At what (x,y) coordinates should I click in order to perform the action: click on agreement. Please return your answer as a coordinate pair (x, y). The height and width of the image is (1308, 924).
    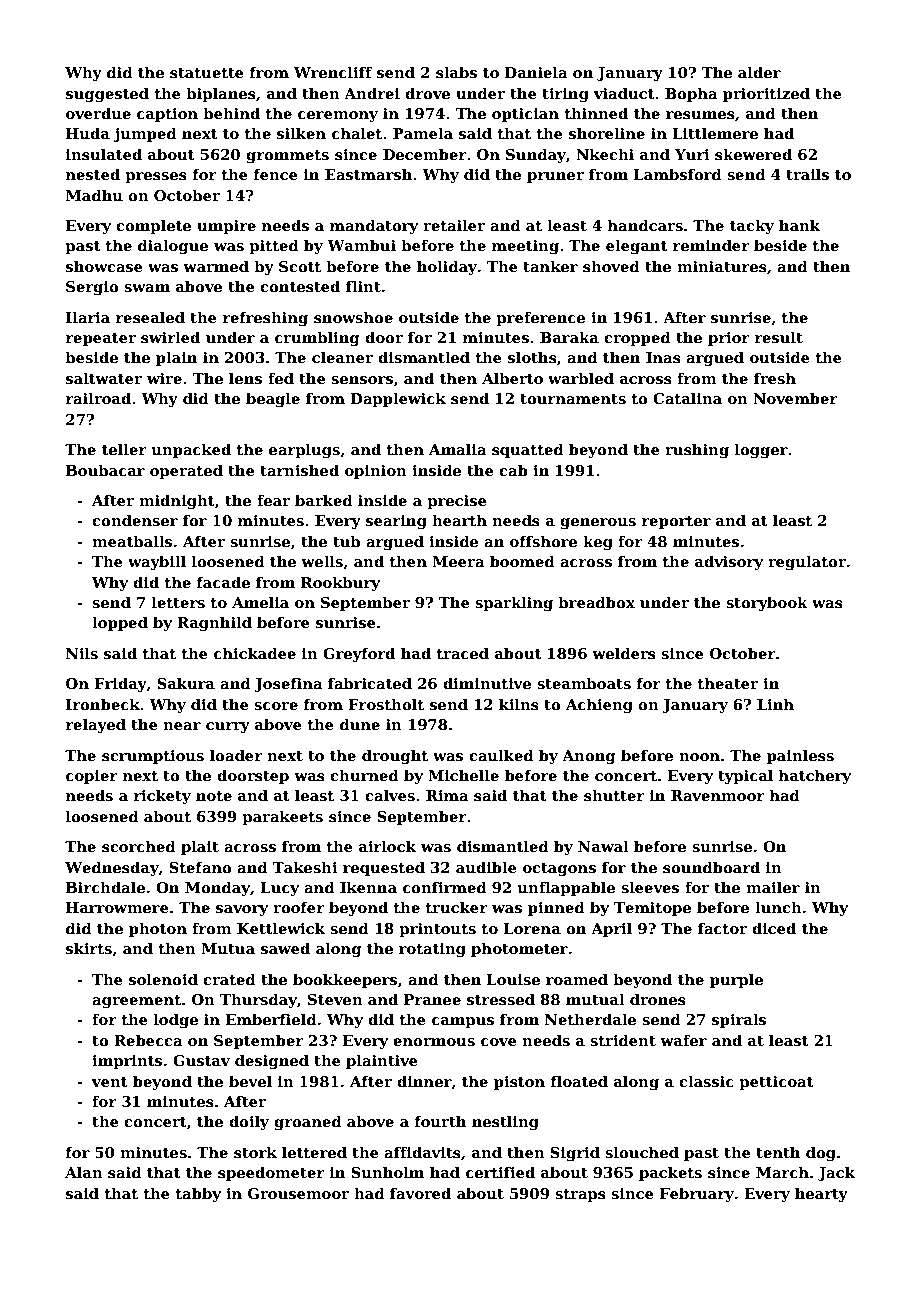
    Looking at the image, I should click on (136, 1001).
